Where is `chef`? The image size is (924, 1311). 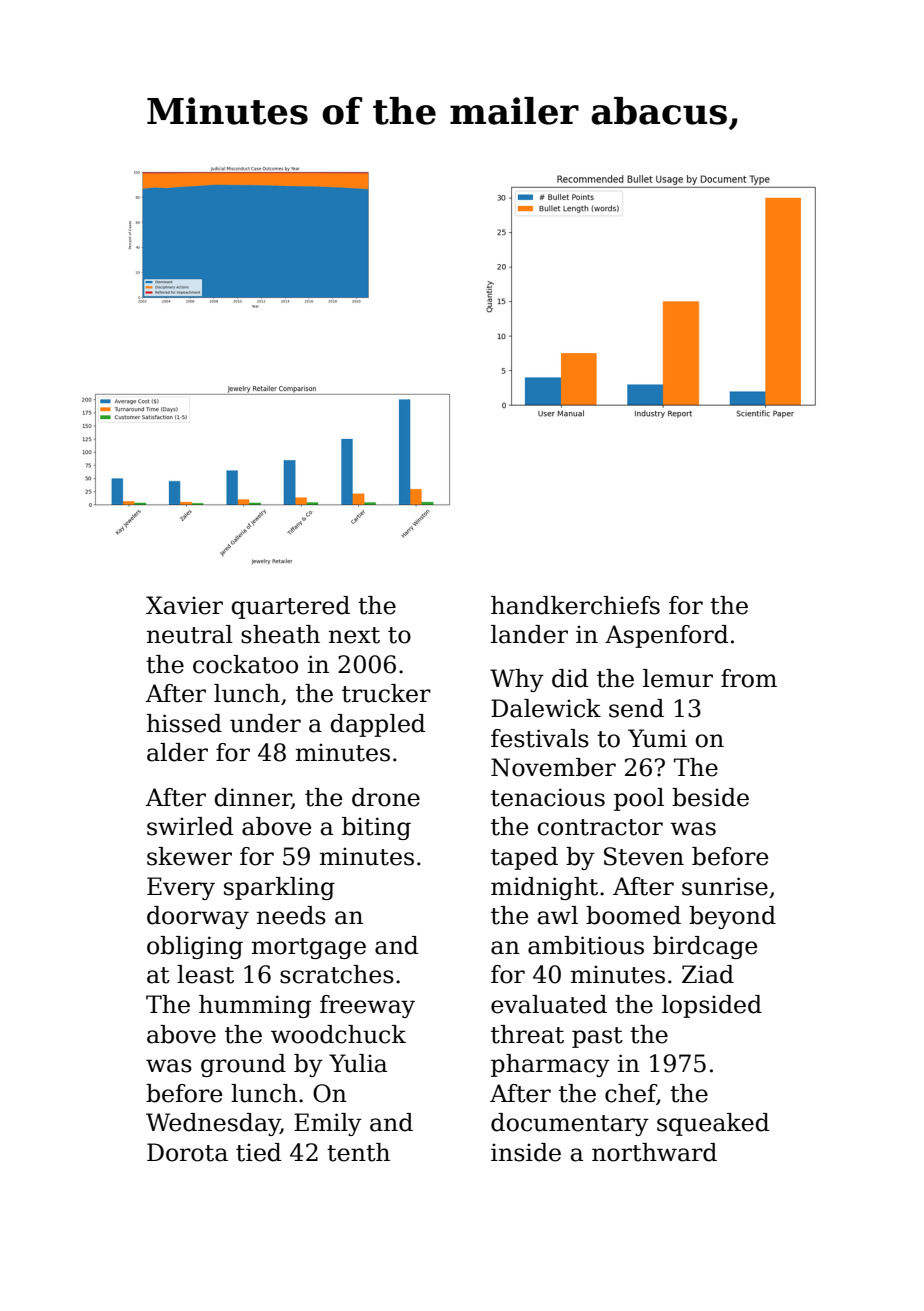 chef is located at coordinates (631, 1094).
